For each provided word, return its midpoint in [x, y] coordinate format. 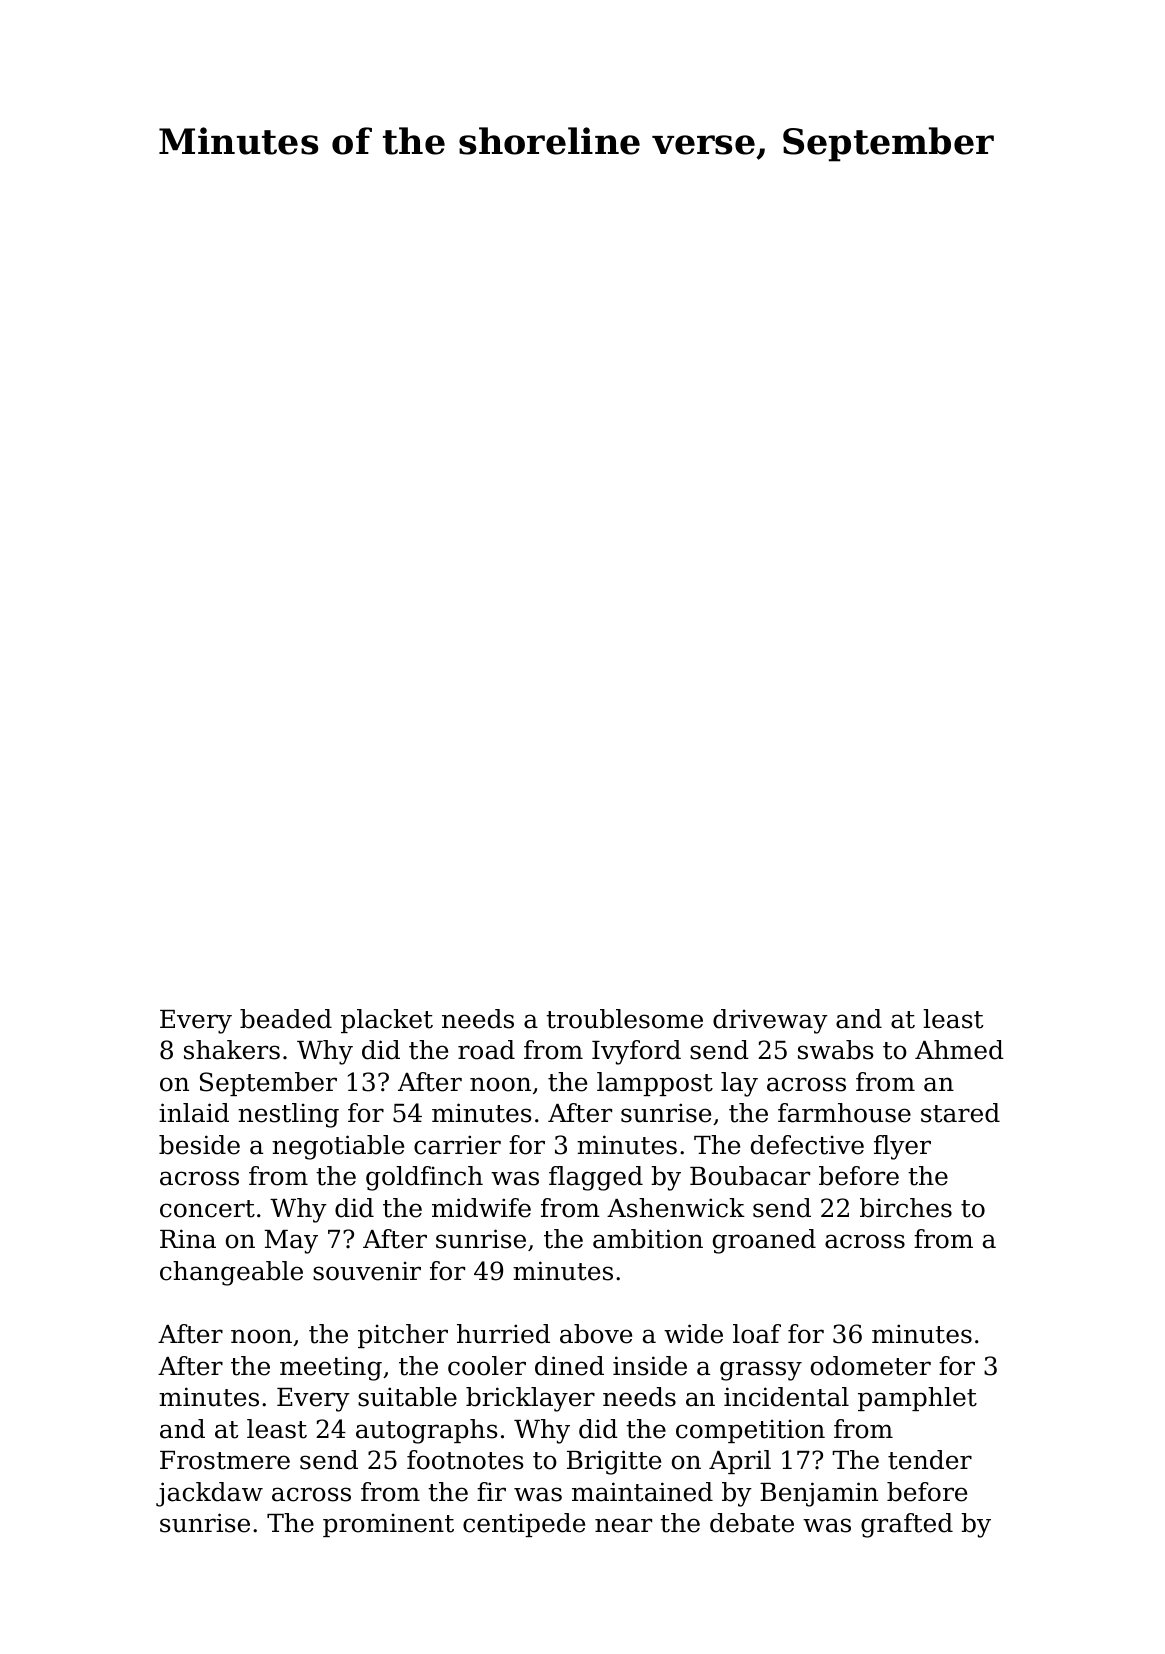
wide [693, 1334]
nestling [288, 1115]
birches [906, 1208]
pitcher [403, 1336]
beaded [286, 1019]
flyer [902, 1147]
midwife [481, 1208]
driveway [770, 1021]
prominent [388, 1525]
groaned [764, 1241]
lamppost [655, 1084]
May [291, 1242]
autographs [427, 1431]
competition [750, 1431]
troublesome [624, 1019]
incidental [786, 1397]
